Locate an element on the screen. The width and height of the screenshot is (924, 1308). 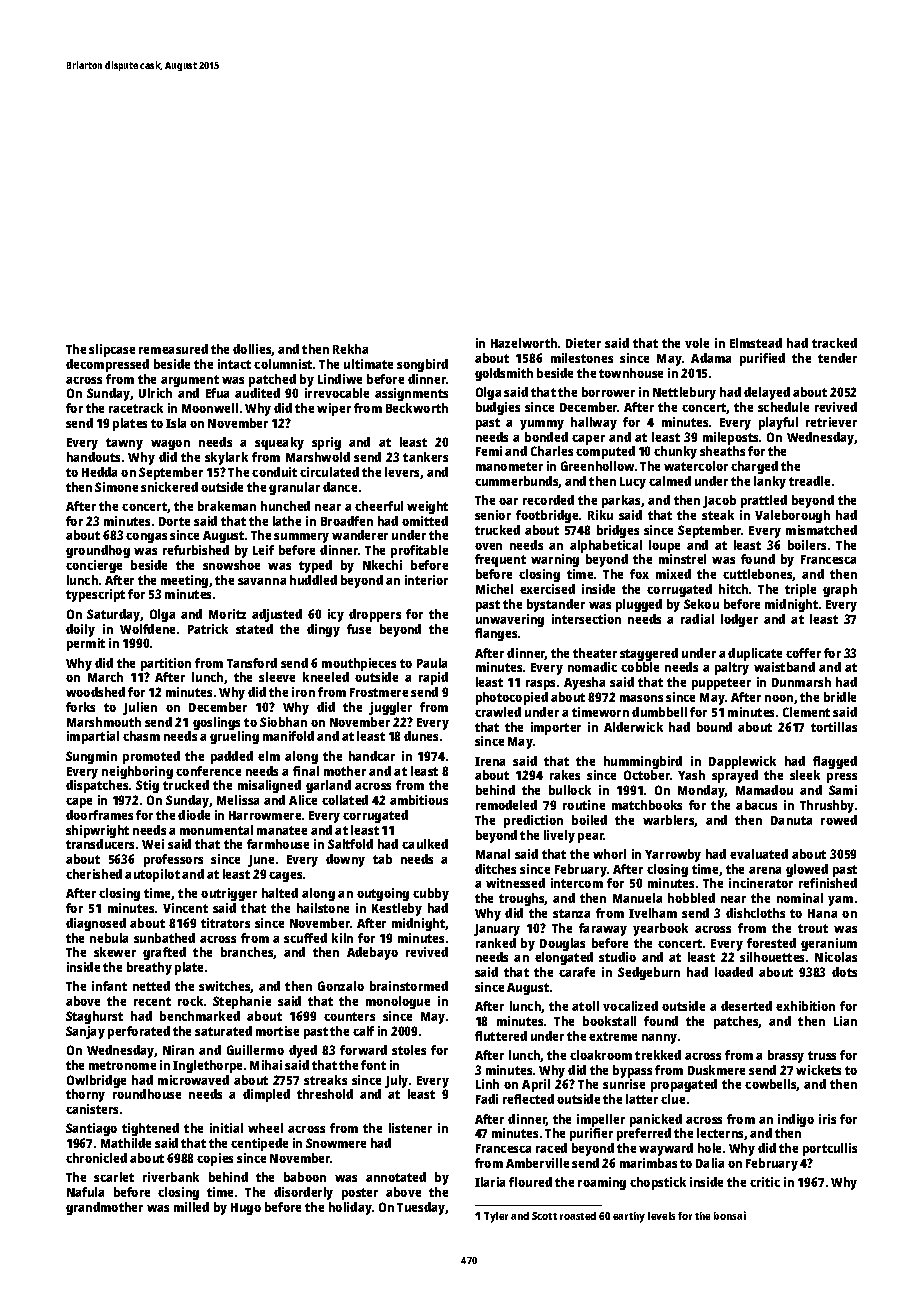
bonsai is located at coordinates (730, 1215).
